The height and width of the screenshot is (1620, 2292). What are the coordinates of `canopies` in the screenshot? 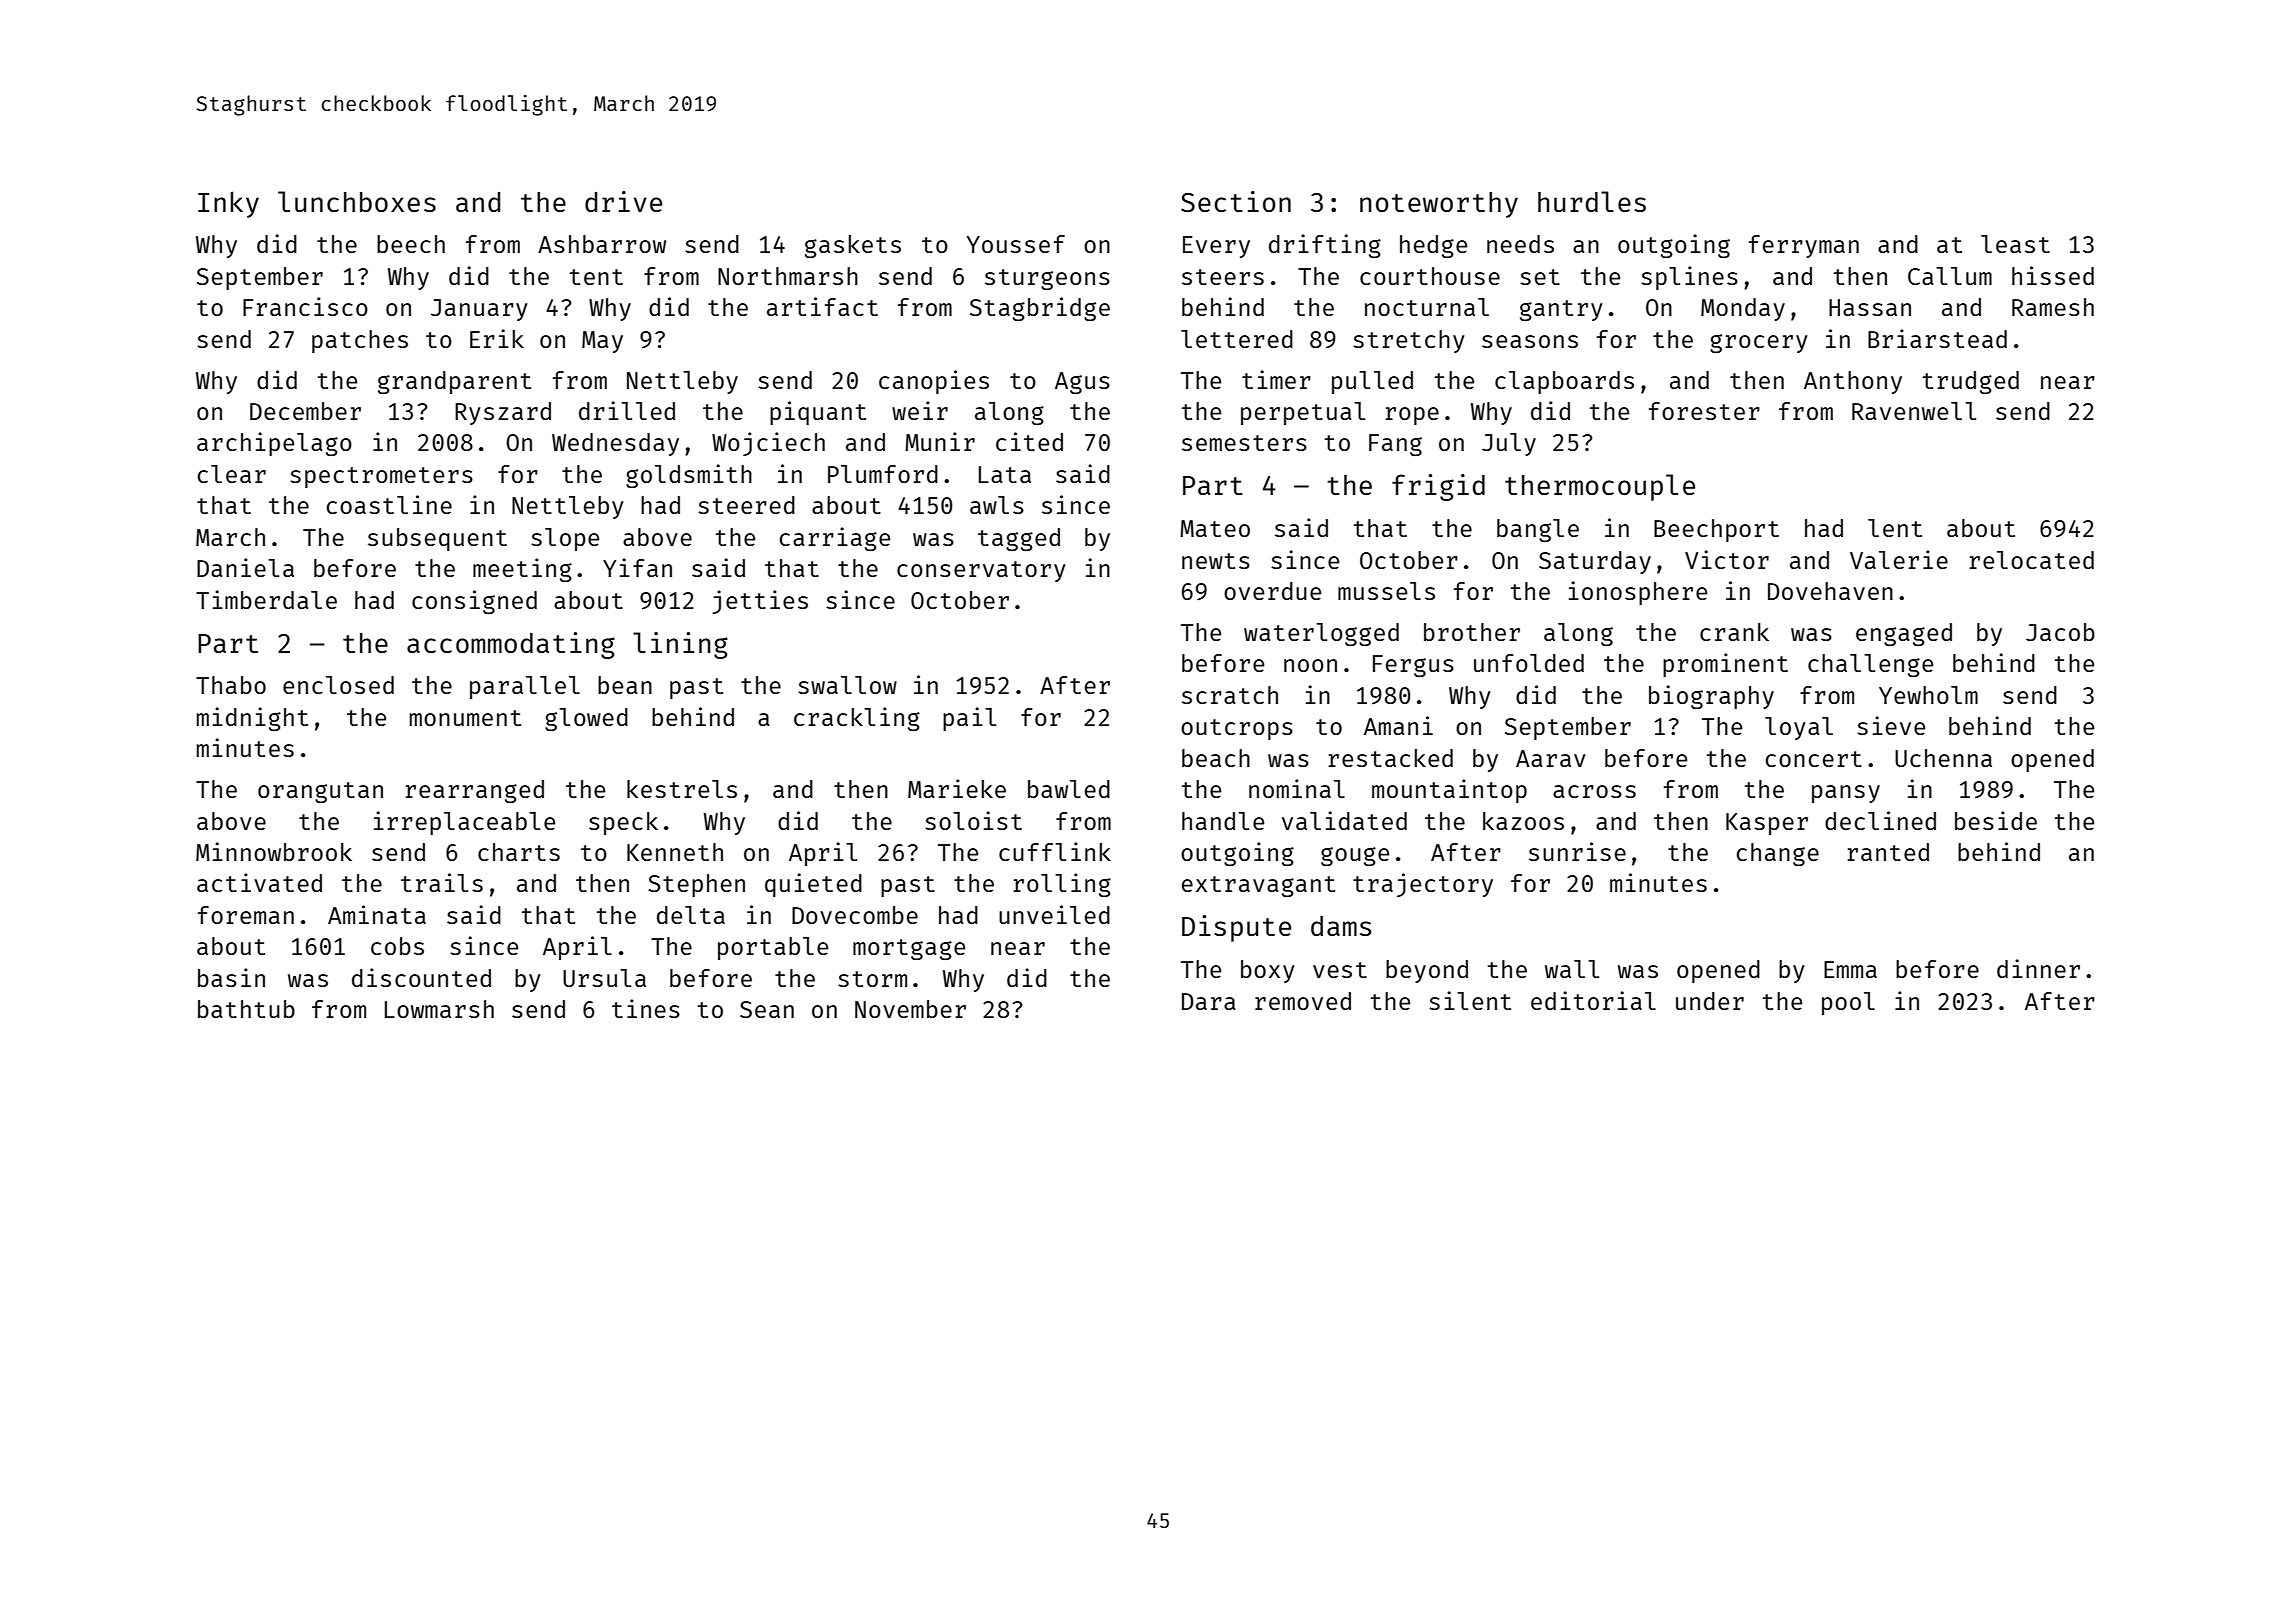 It's located at (934, 382).
